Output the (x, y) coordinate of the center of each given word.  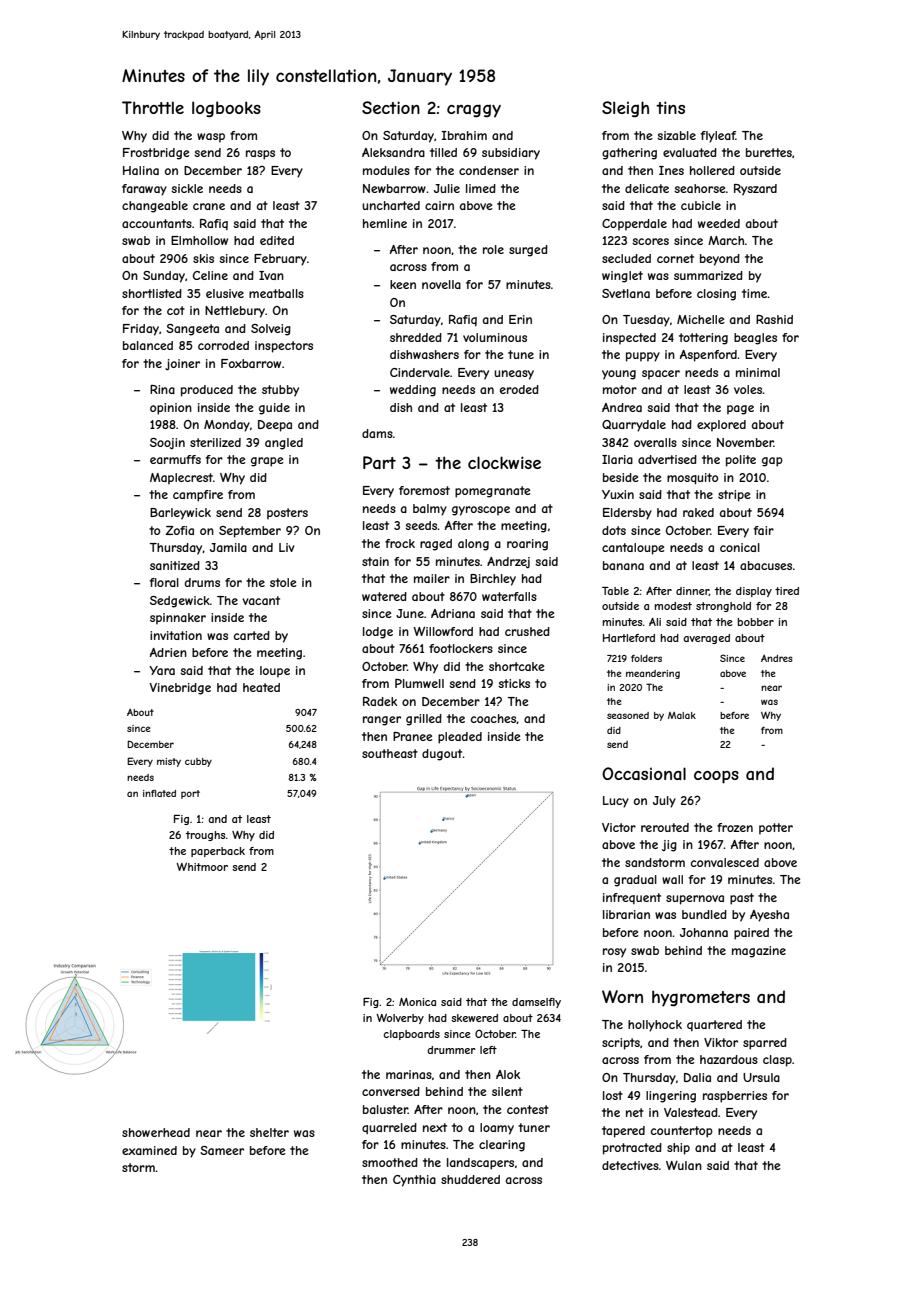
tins (670, 107)
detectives (630, 1165)
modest (673, 606)
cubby (198, 762)
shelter (269, 1132)
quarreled (389, 1128)
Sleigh (625, 109)
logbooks (226, 109)
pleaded (460, 738)
